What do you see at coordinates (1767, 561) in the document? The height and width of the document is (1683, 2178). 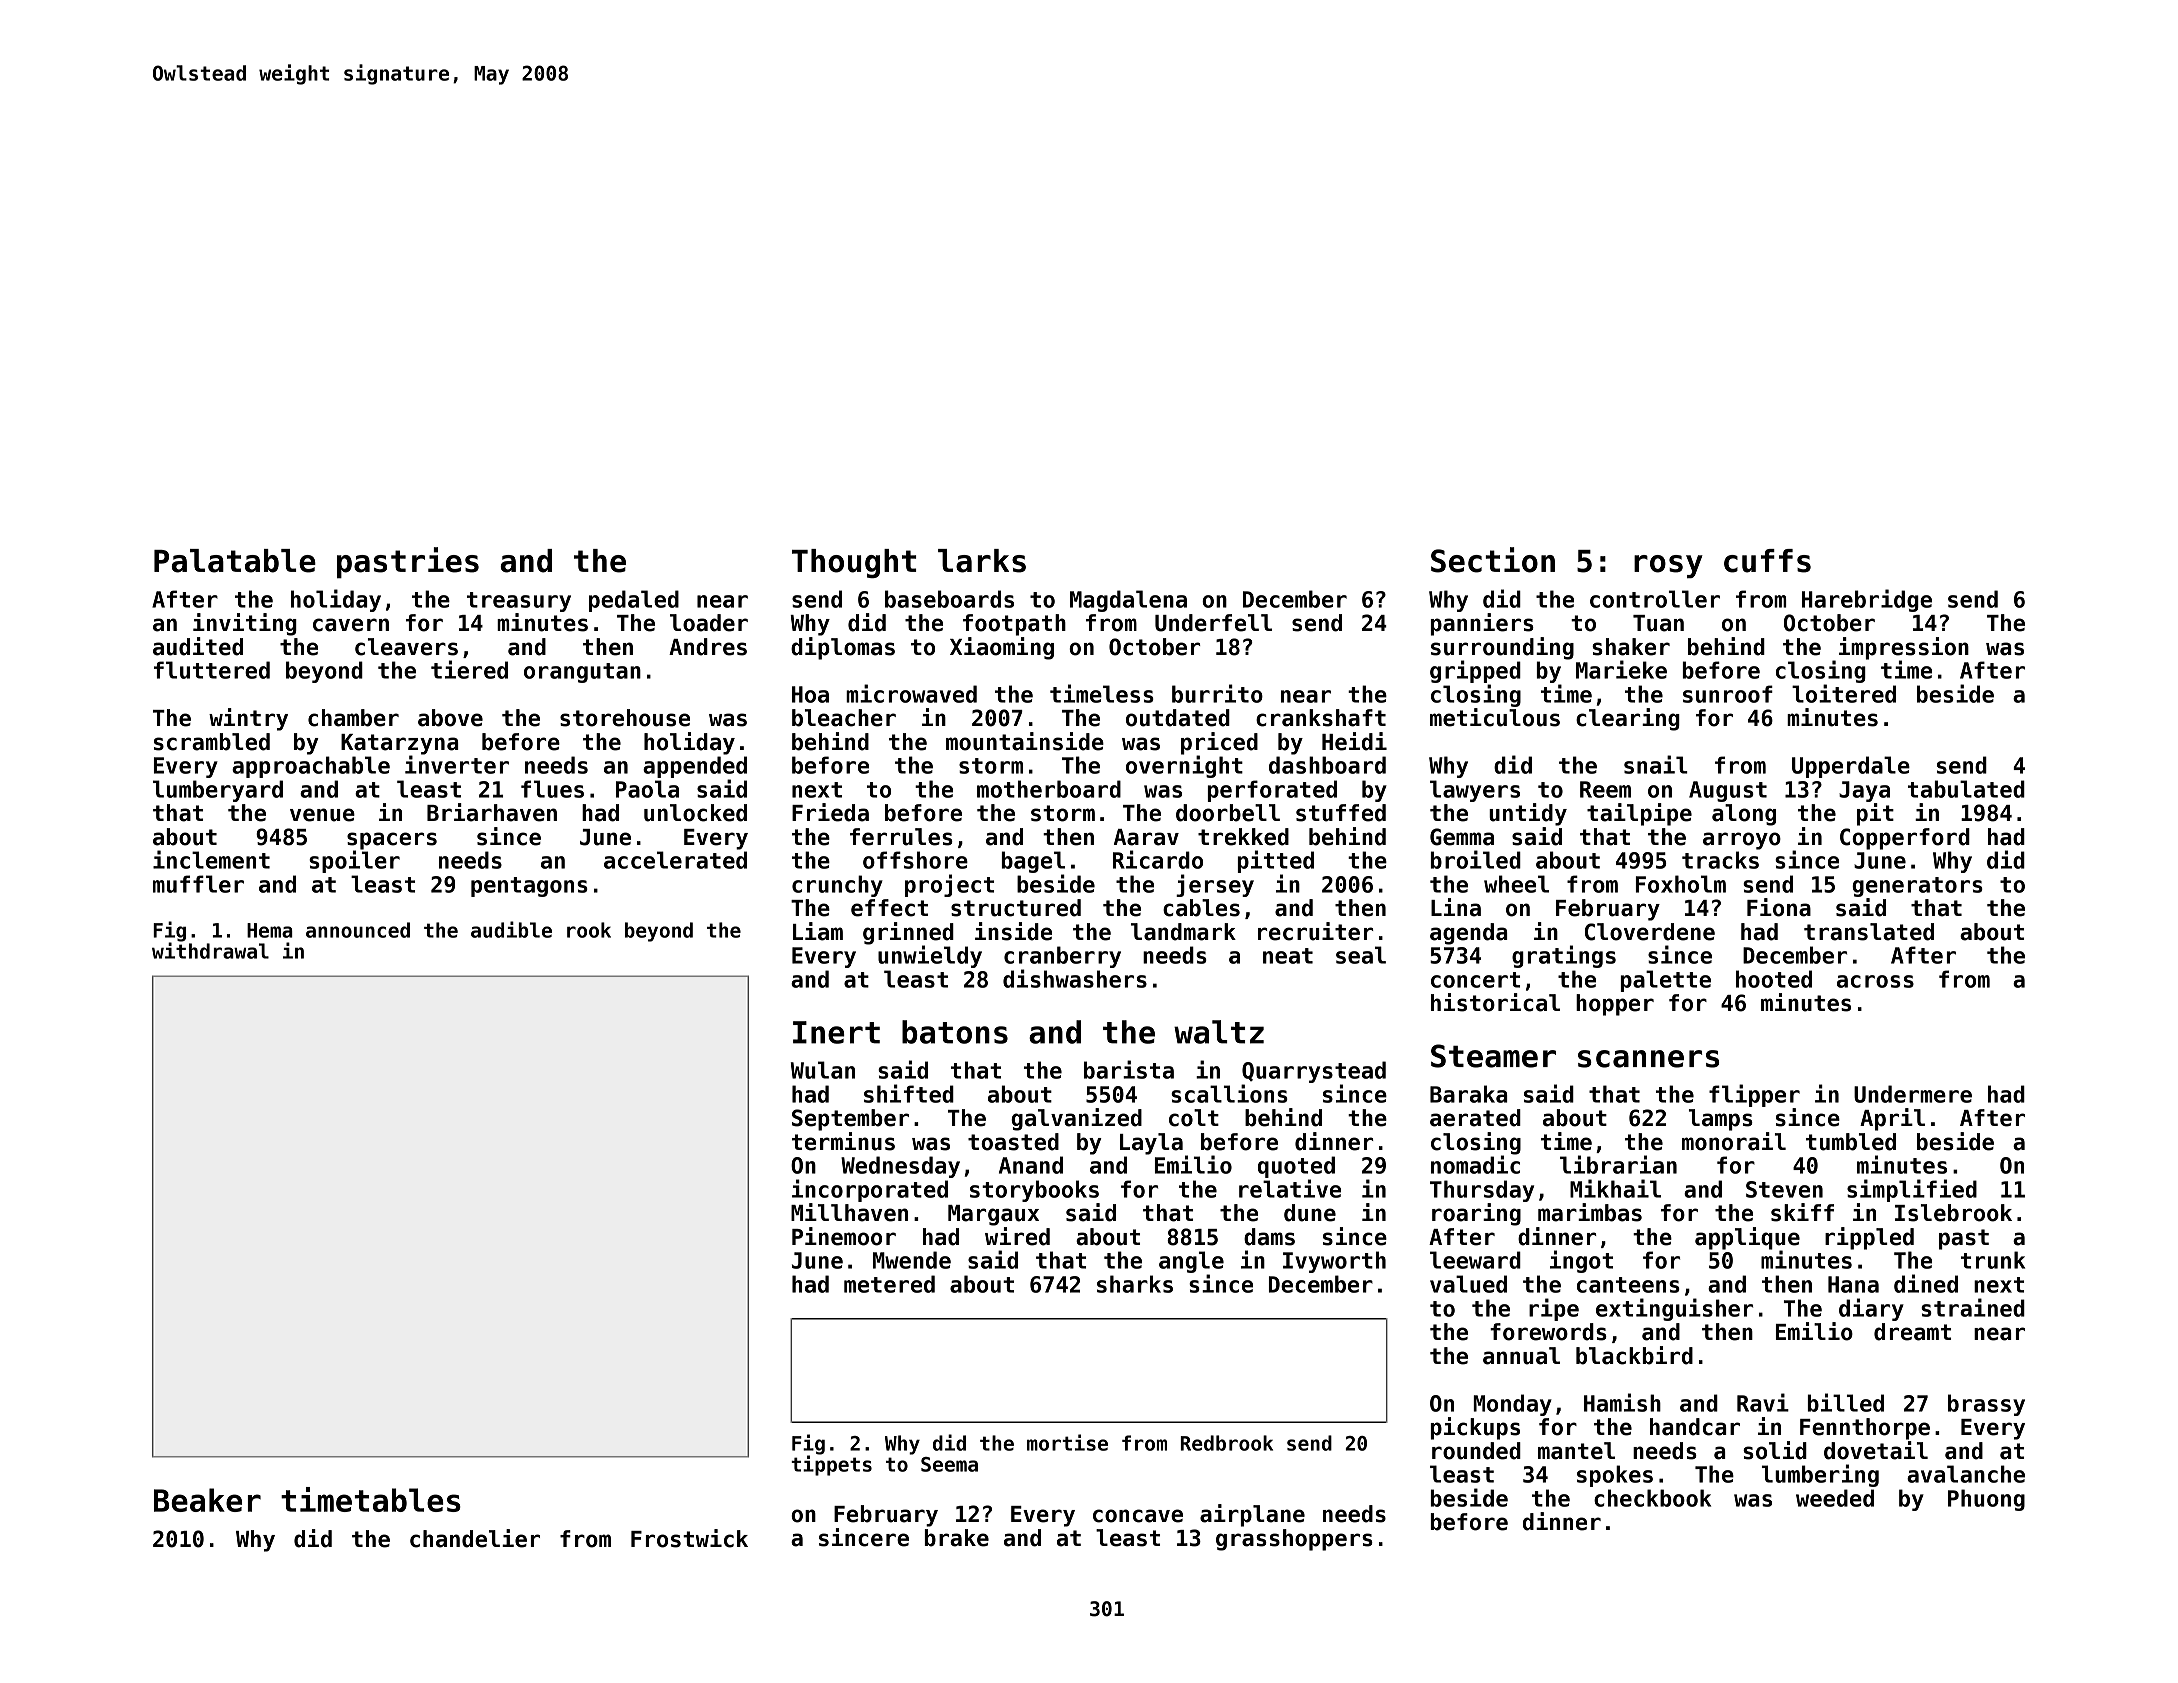 I see `cuffs` at bounding box center [1767, 561].
